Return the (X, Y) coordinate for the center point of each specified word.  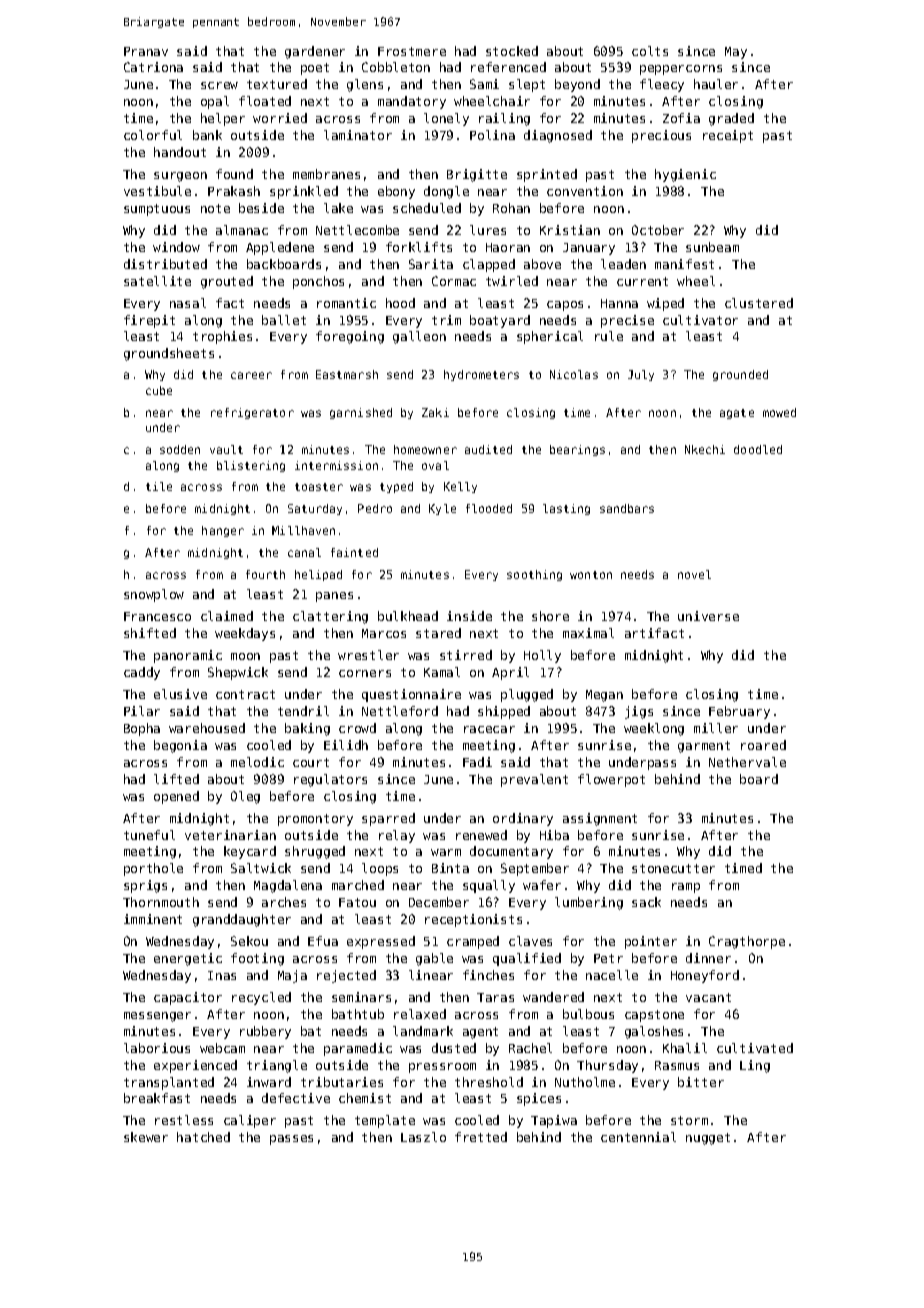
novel (694, 574)
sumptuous (157, 210)
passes (291, 1140)
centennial (638, 1137)
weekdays (245, 634)
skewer (146, 1137)
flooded (489, 508)
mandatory (412, 102)
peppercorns (681, 70)
